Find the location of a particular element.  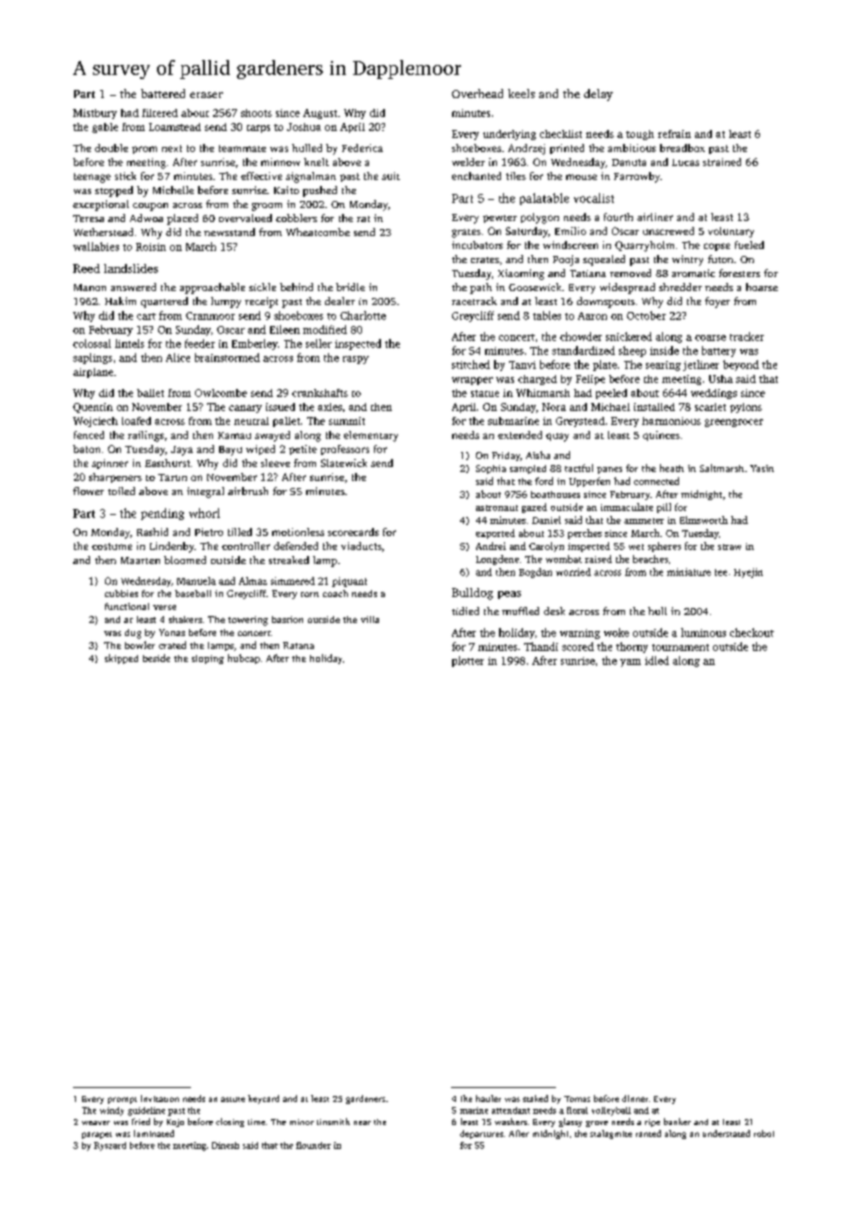

grates is located at coordinates (466, 233).
